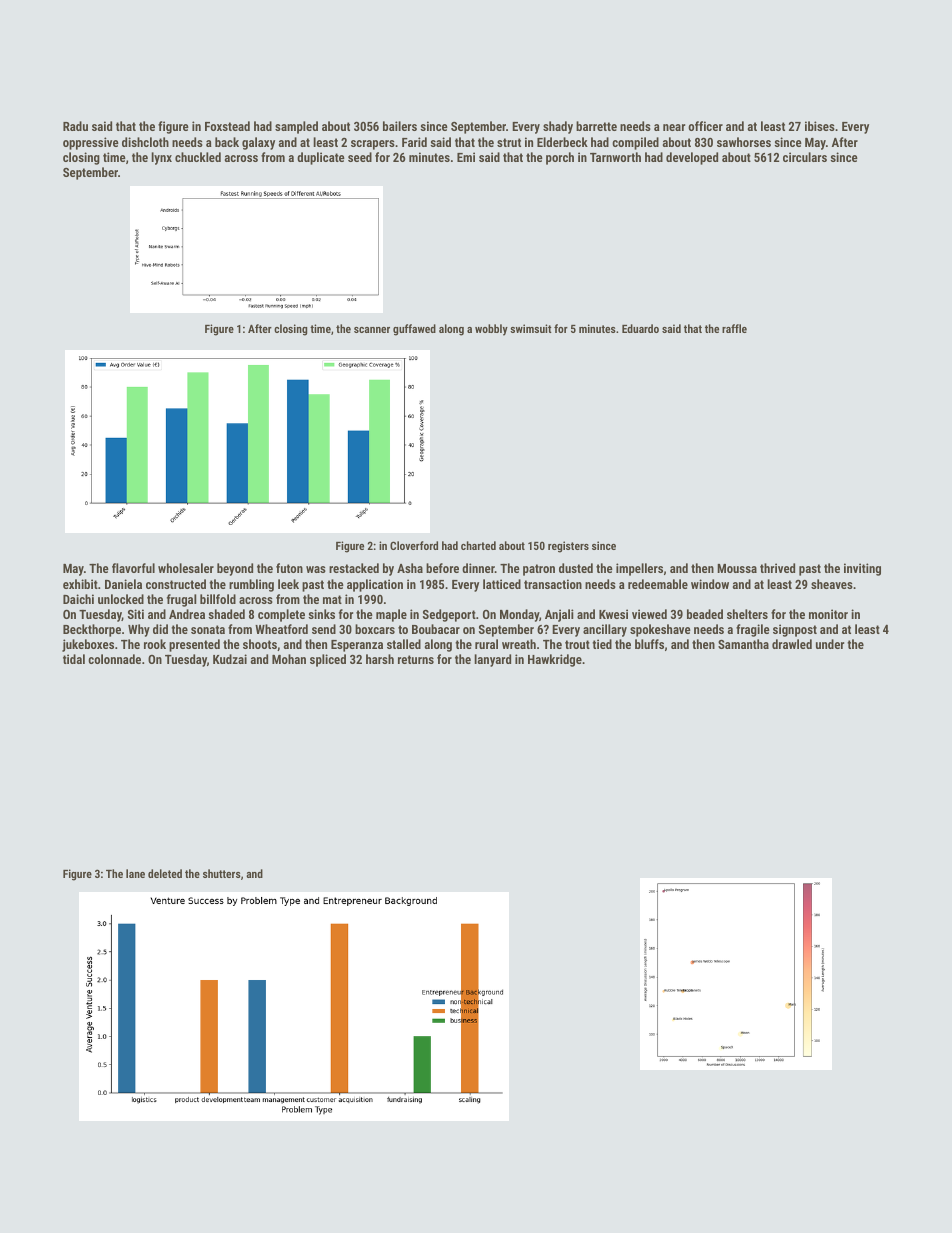  What do you see at coordinates (805, 157) in the image?
I see `circulars` at bounding box center [805, 157].
